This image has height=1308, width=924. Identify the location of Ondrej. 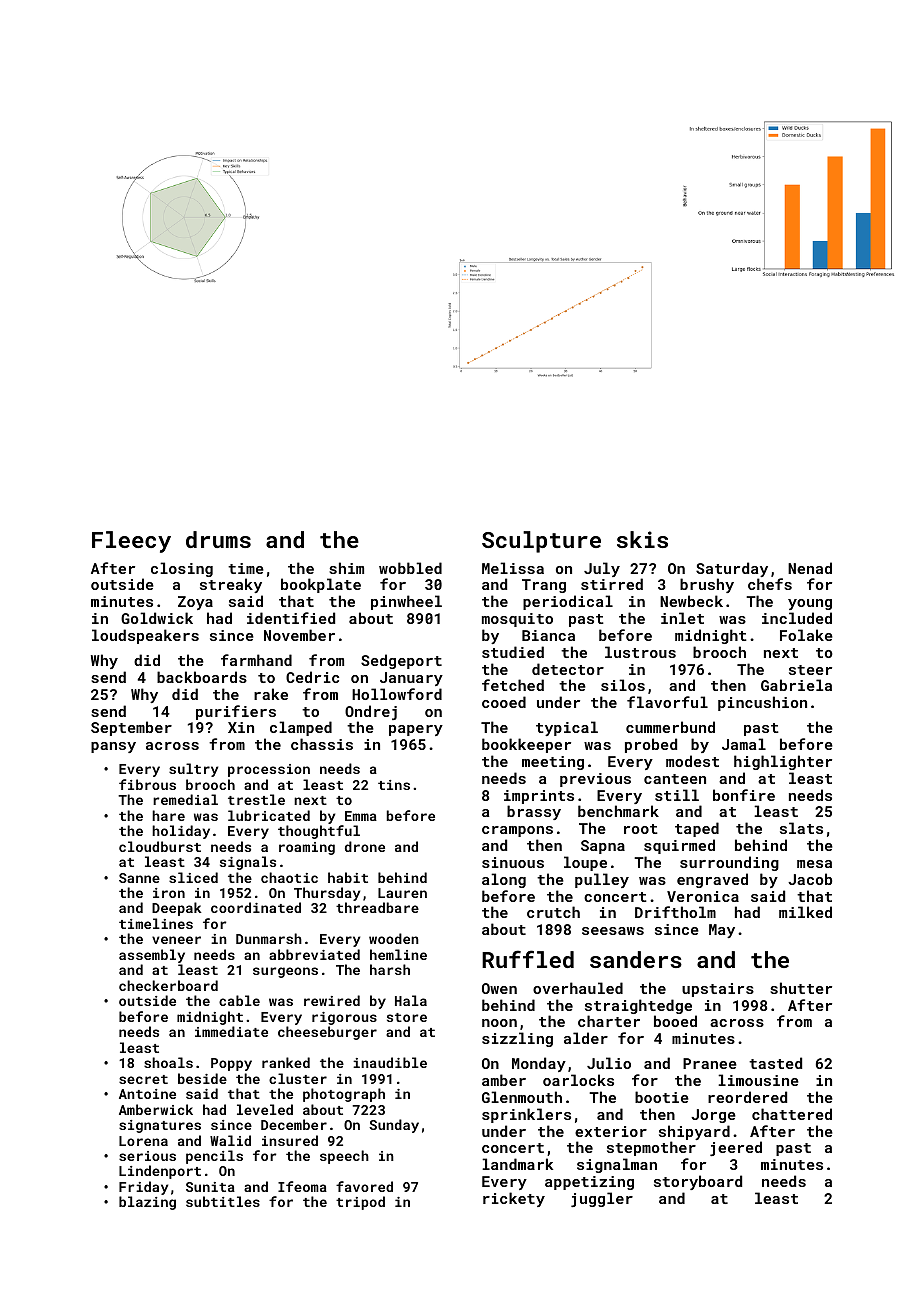
(371, 712).
